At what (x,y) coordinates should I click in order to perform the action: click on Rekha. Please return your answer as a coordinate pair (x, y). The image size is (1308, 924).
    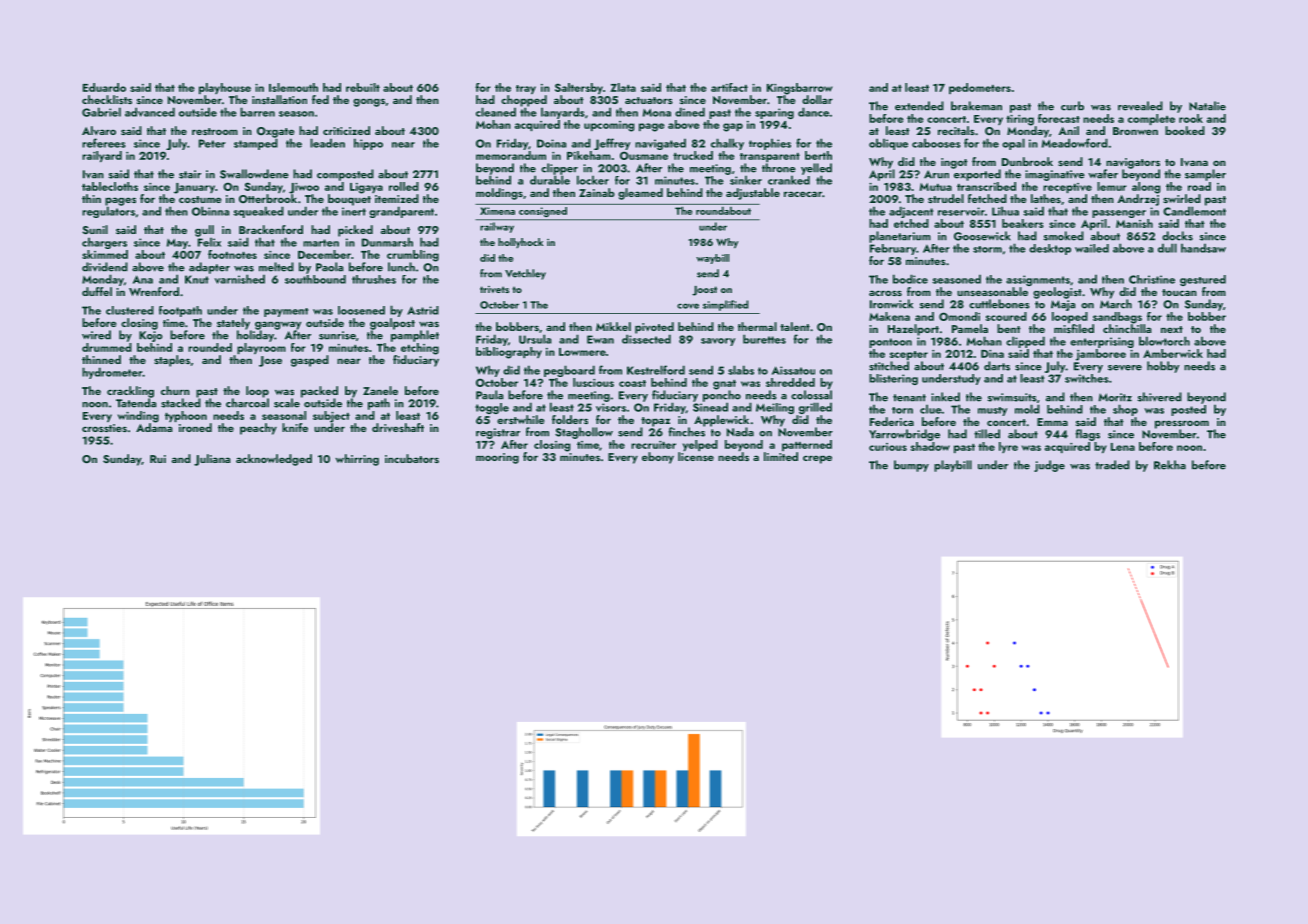
    Looking at the image, I should click on (1170, 465).
